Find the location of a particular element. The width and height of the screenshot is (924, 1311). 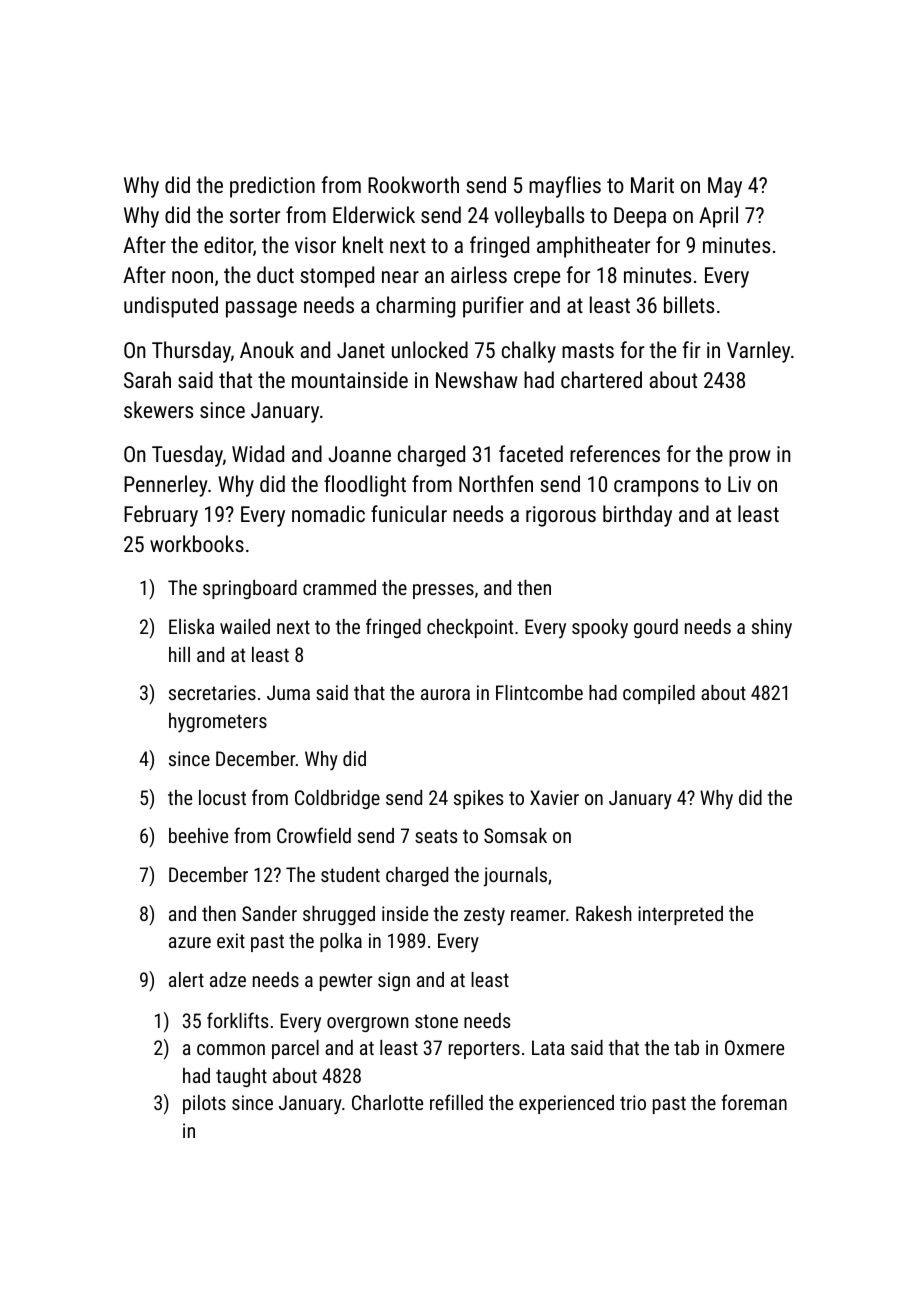

references is located at coordinates (615, 453).
